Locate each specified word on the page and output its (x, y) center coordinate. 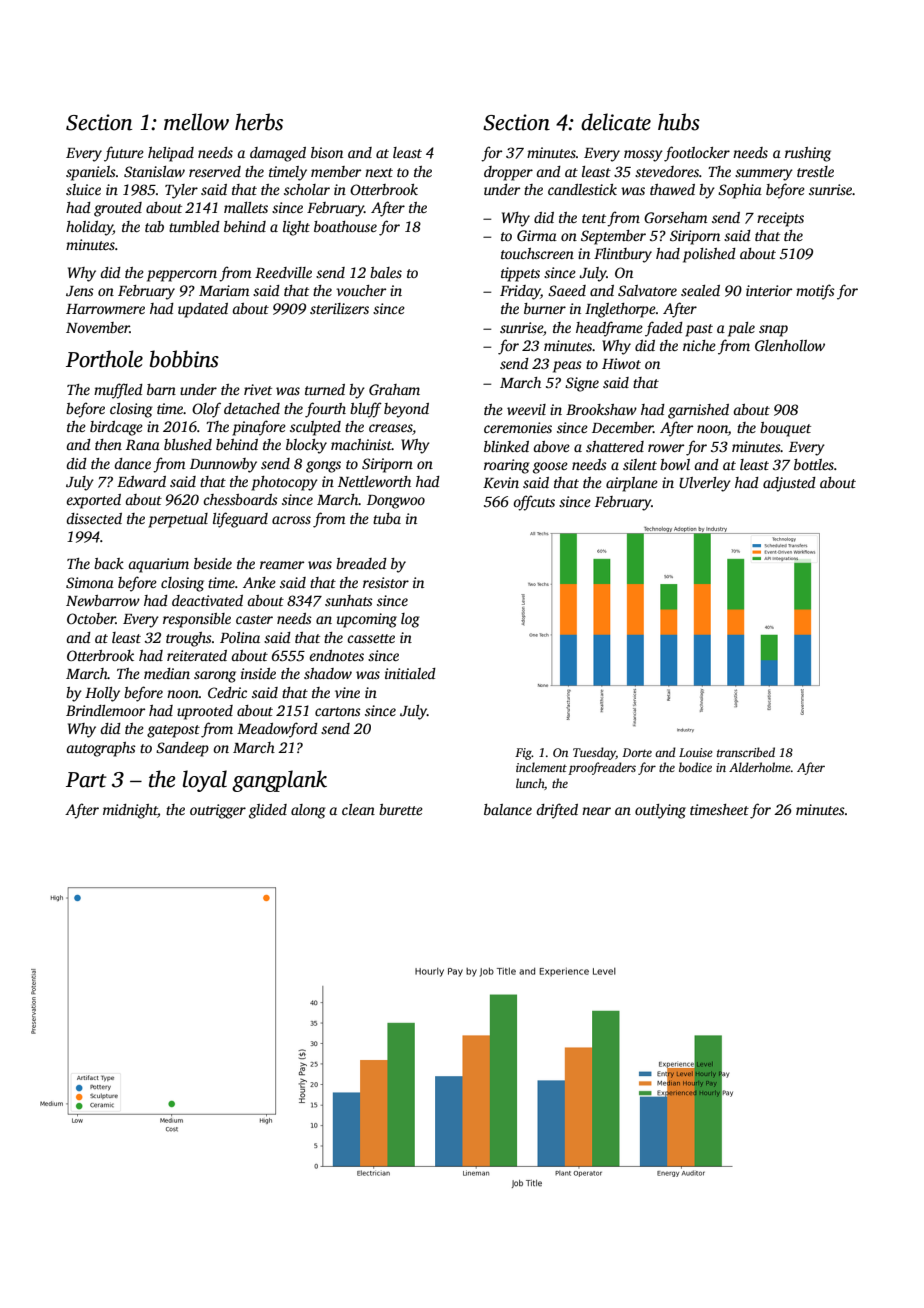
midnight (130, 811)
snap (773, 331)
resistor (386, 582)
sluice (83, 189)
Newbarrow (103, 600)
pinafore (259, 428)
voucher (361, 290)
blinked (506, 446)
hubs (679, 122)
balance (508, 809)
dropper (508, 173)
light (296, 228)
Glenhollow (790, 345)
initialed (410, 673)
